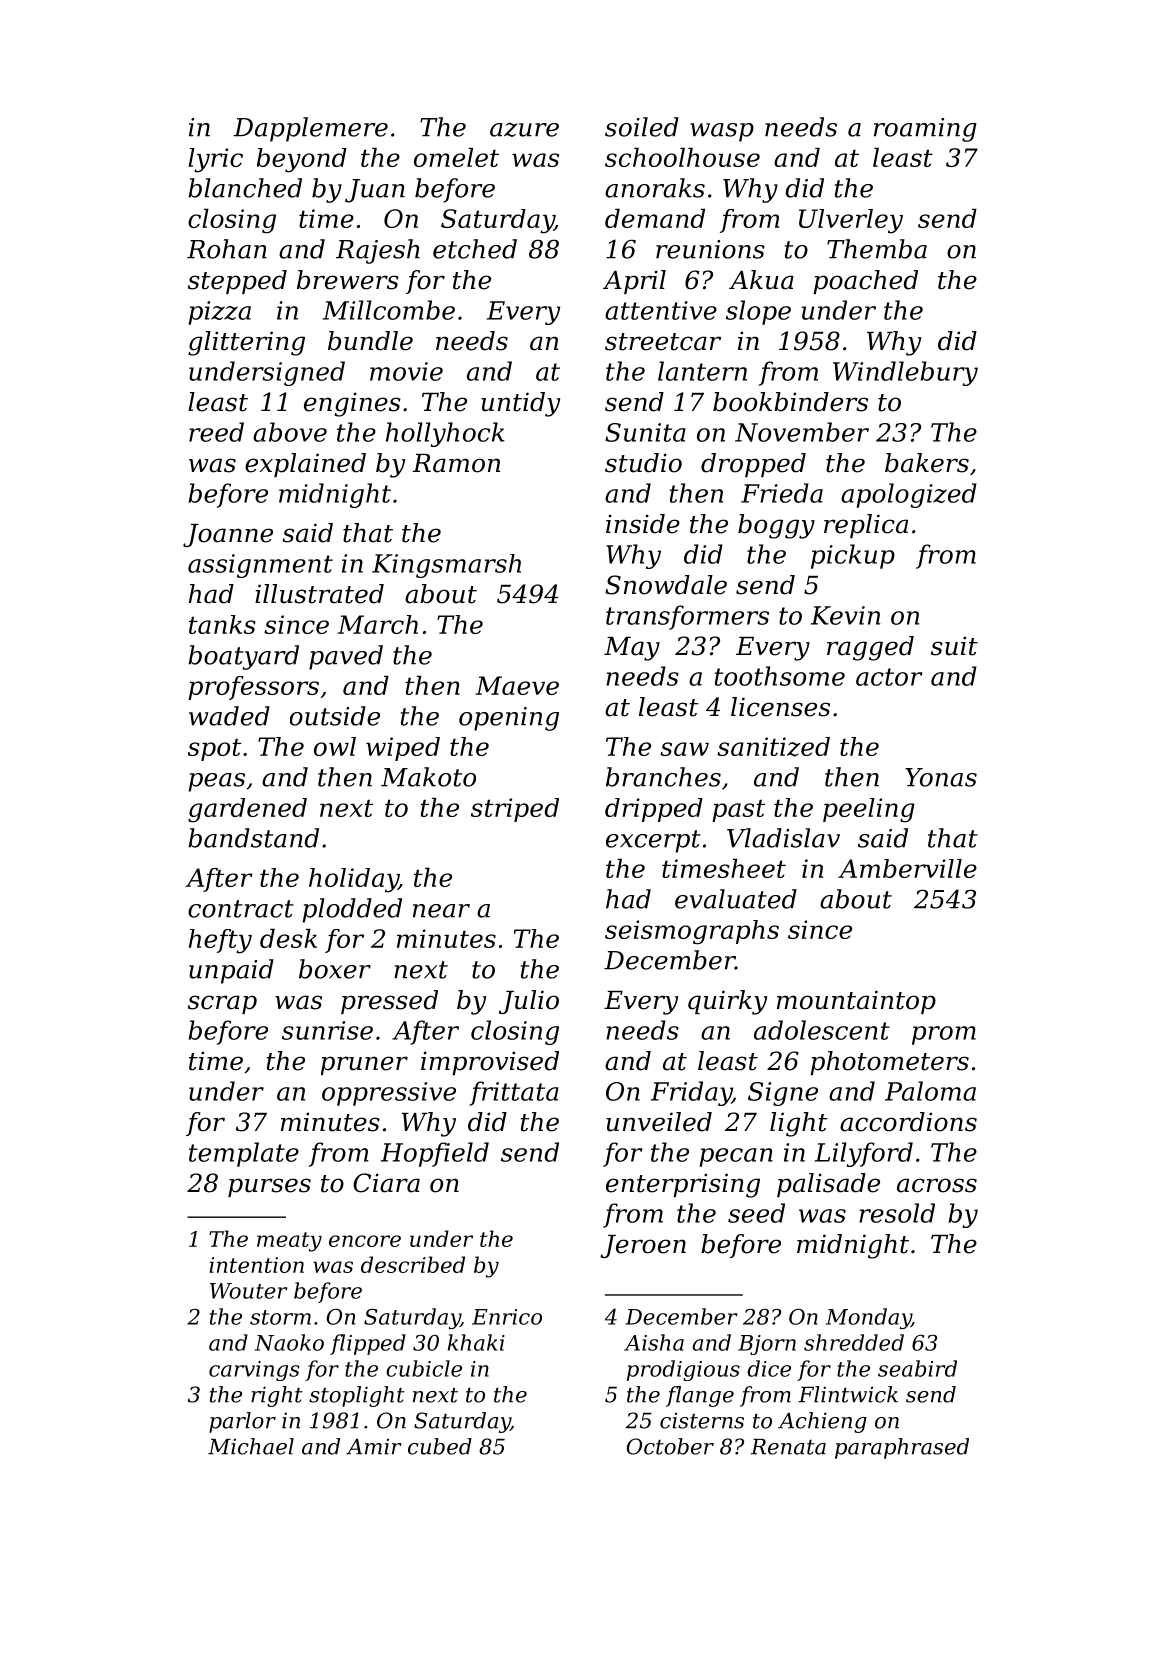 The height and width of the document is (1654, 1165). Describe the element at coordinates (925, 130) in the document. I see `roaming` at that location.
